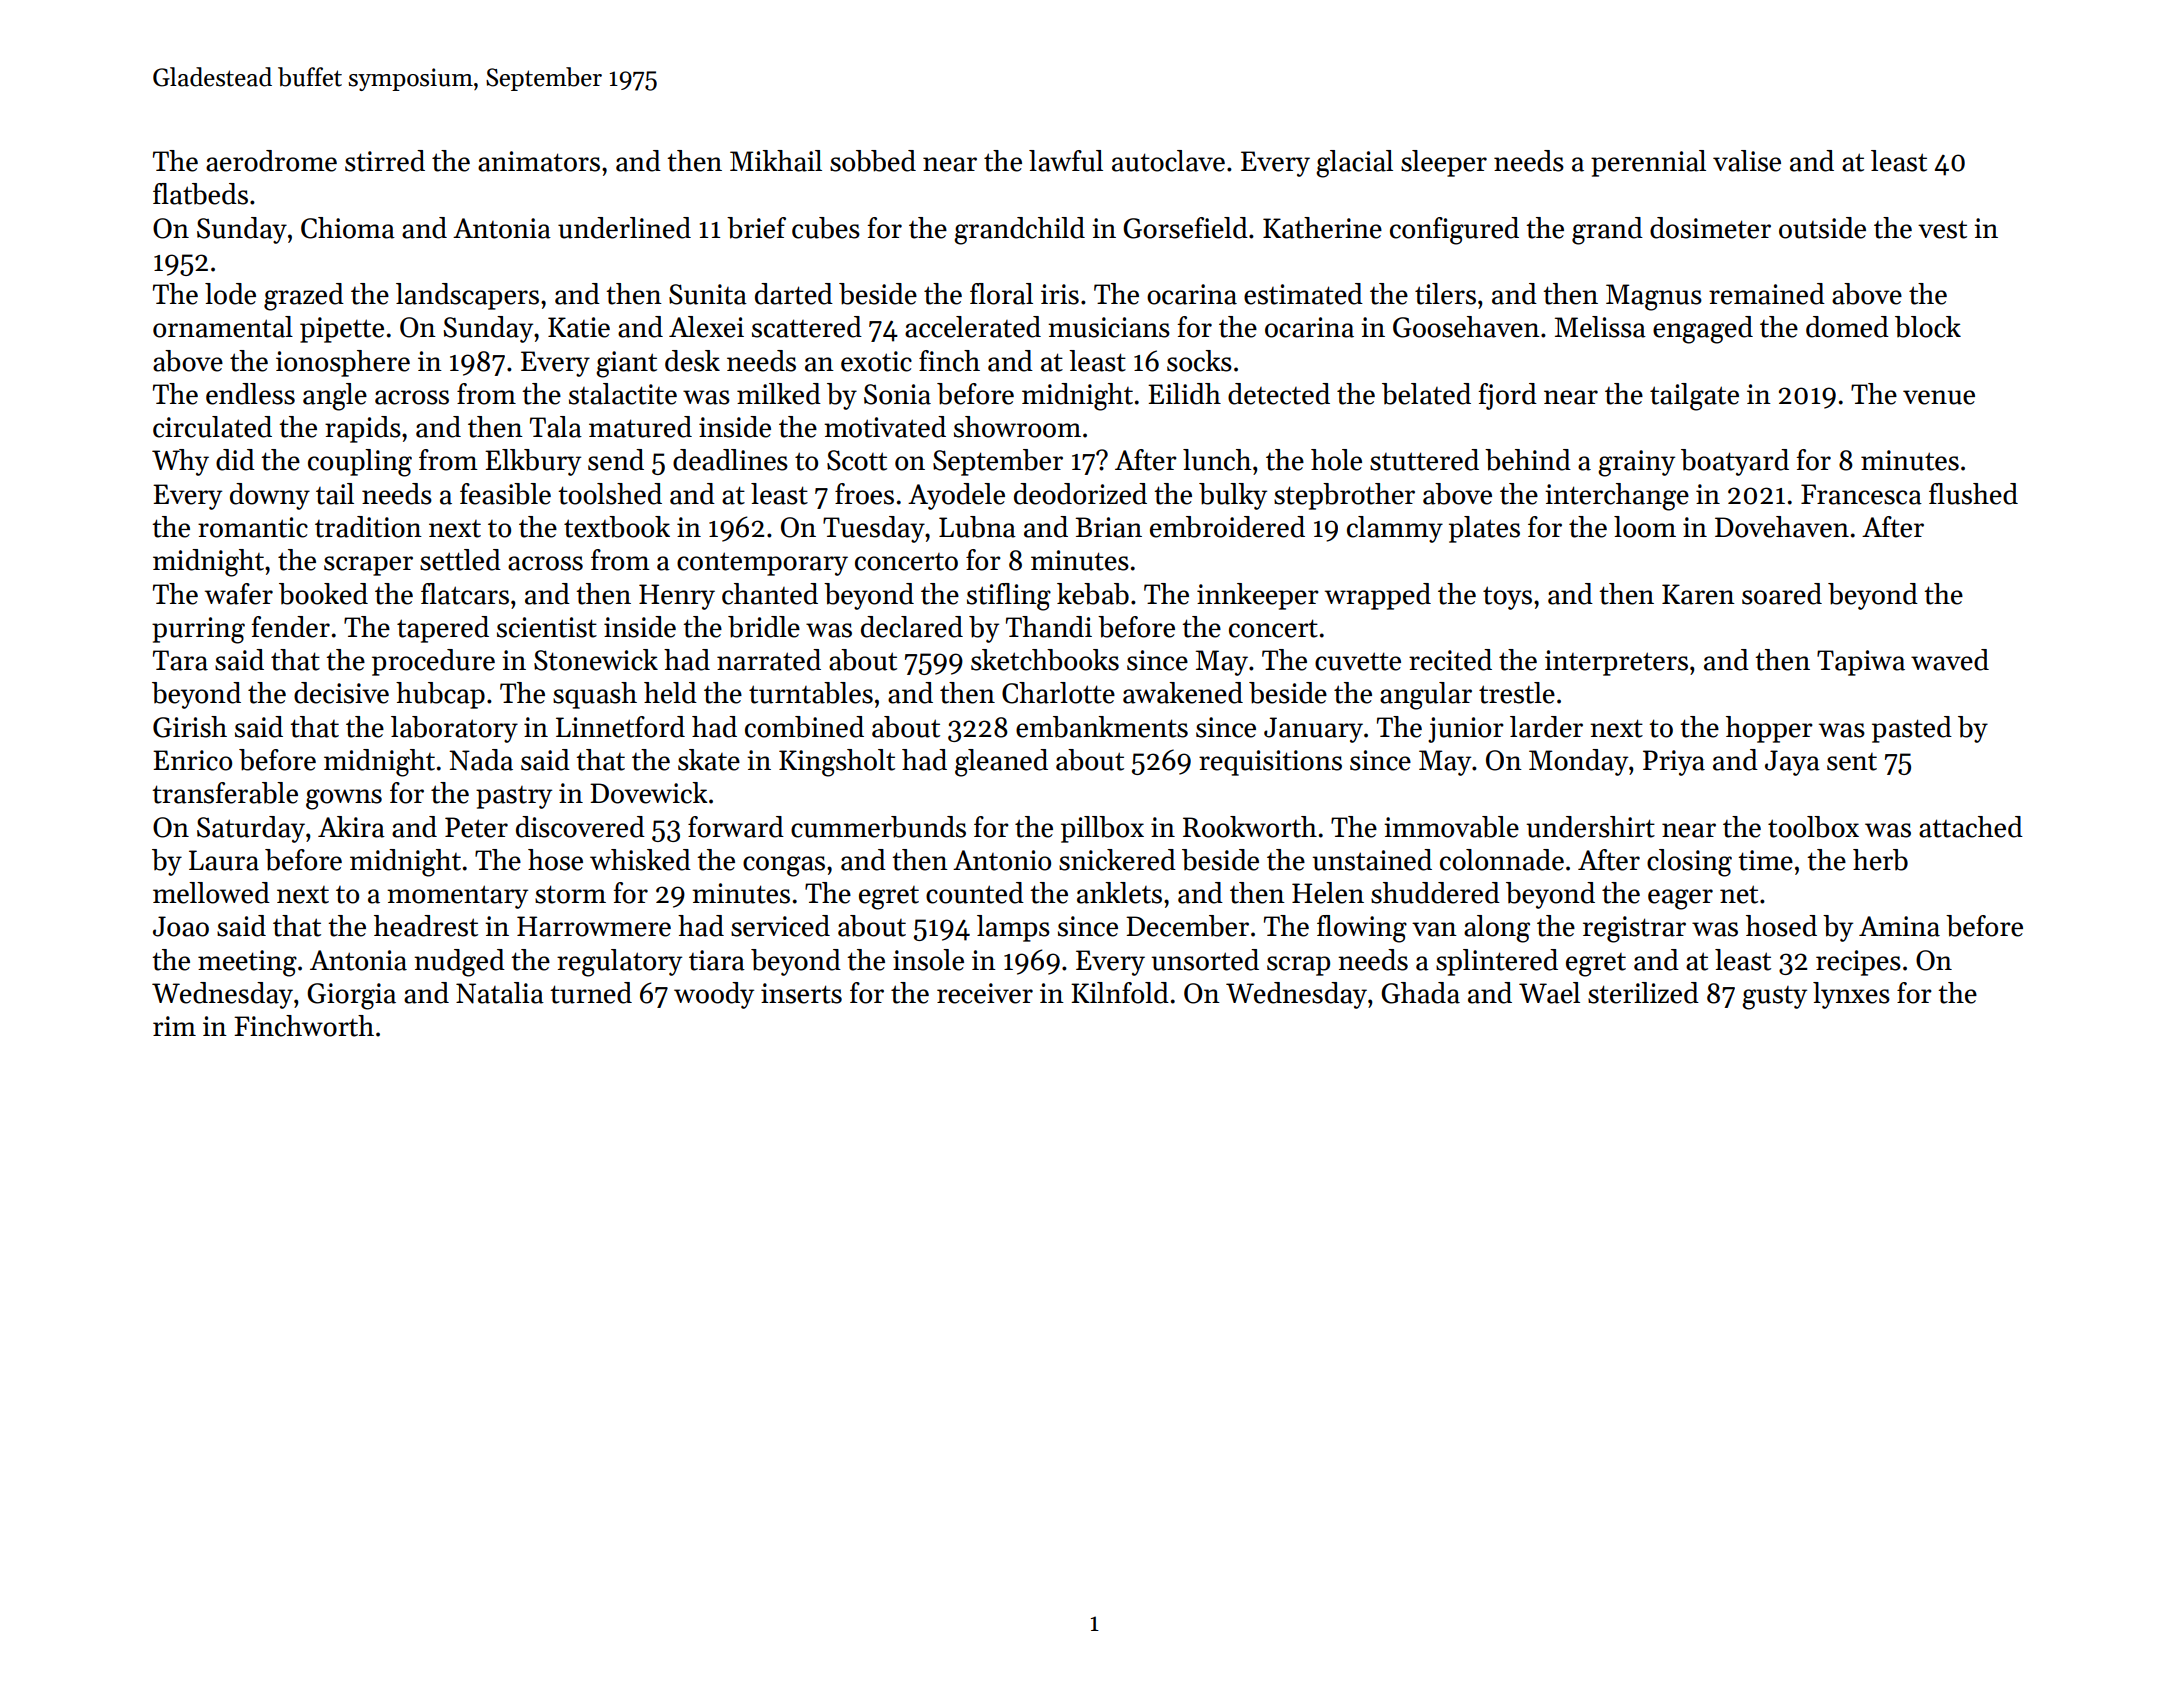 The height and width of the screenshot is (1683, 2178). Describe the element at coordinates (1852, 762) in the screenshot. I see `sent` at that location.
